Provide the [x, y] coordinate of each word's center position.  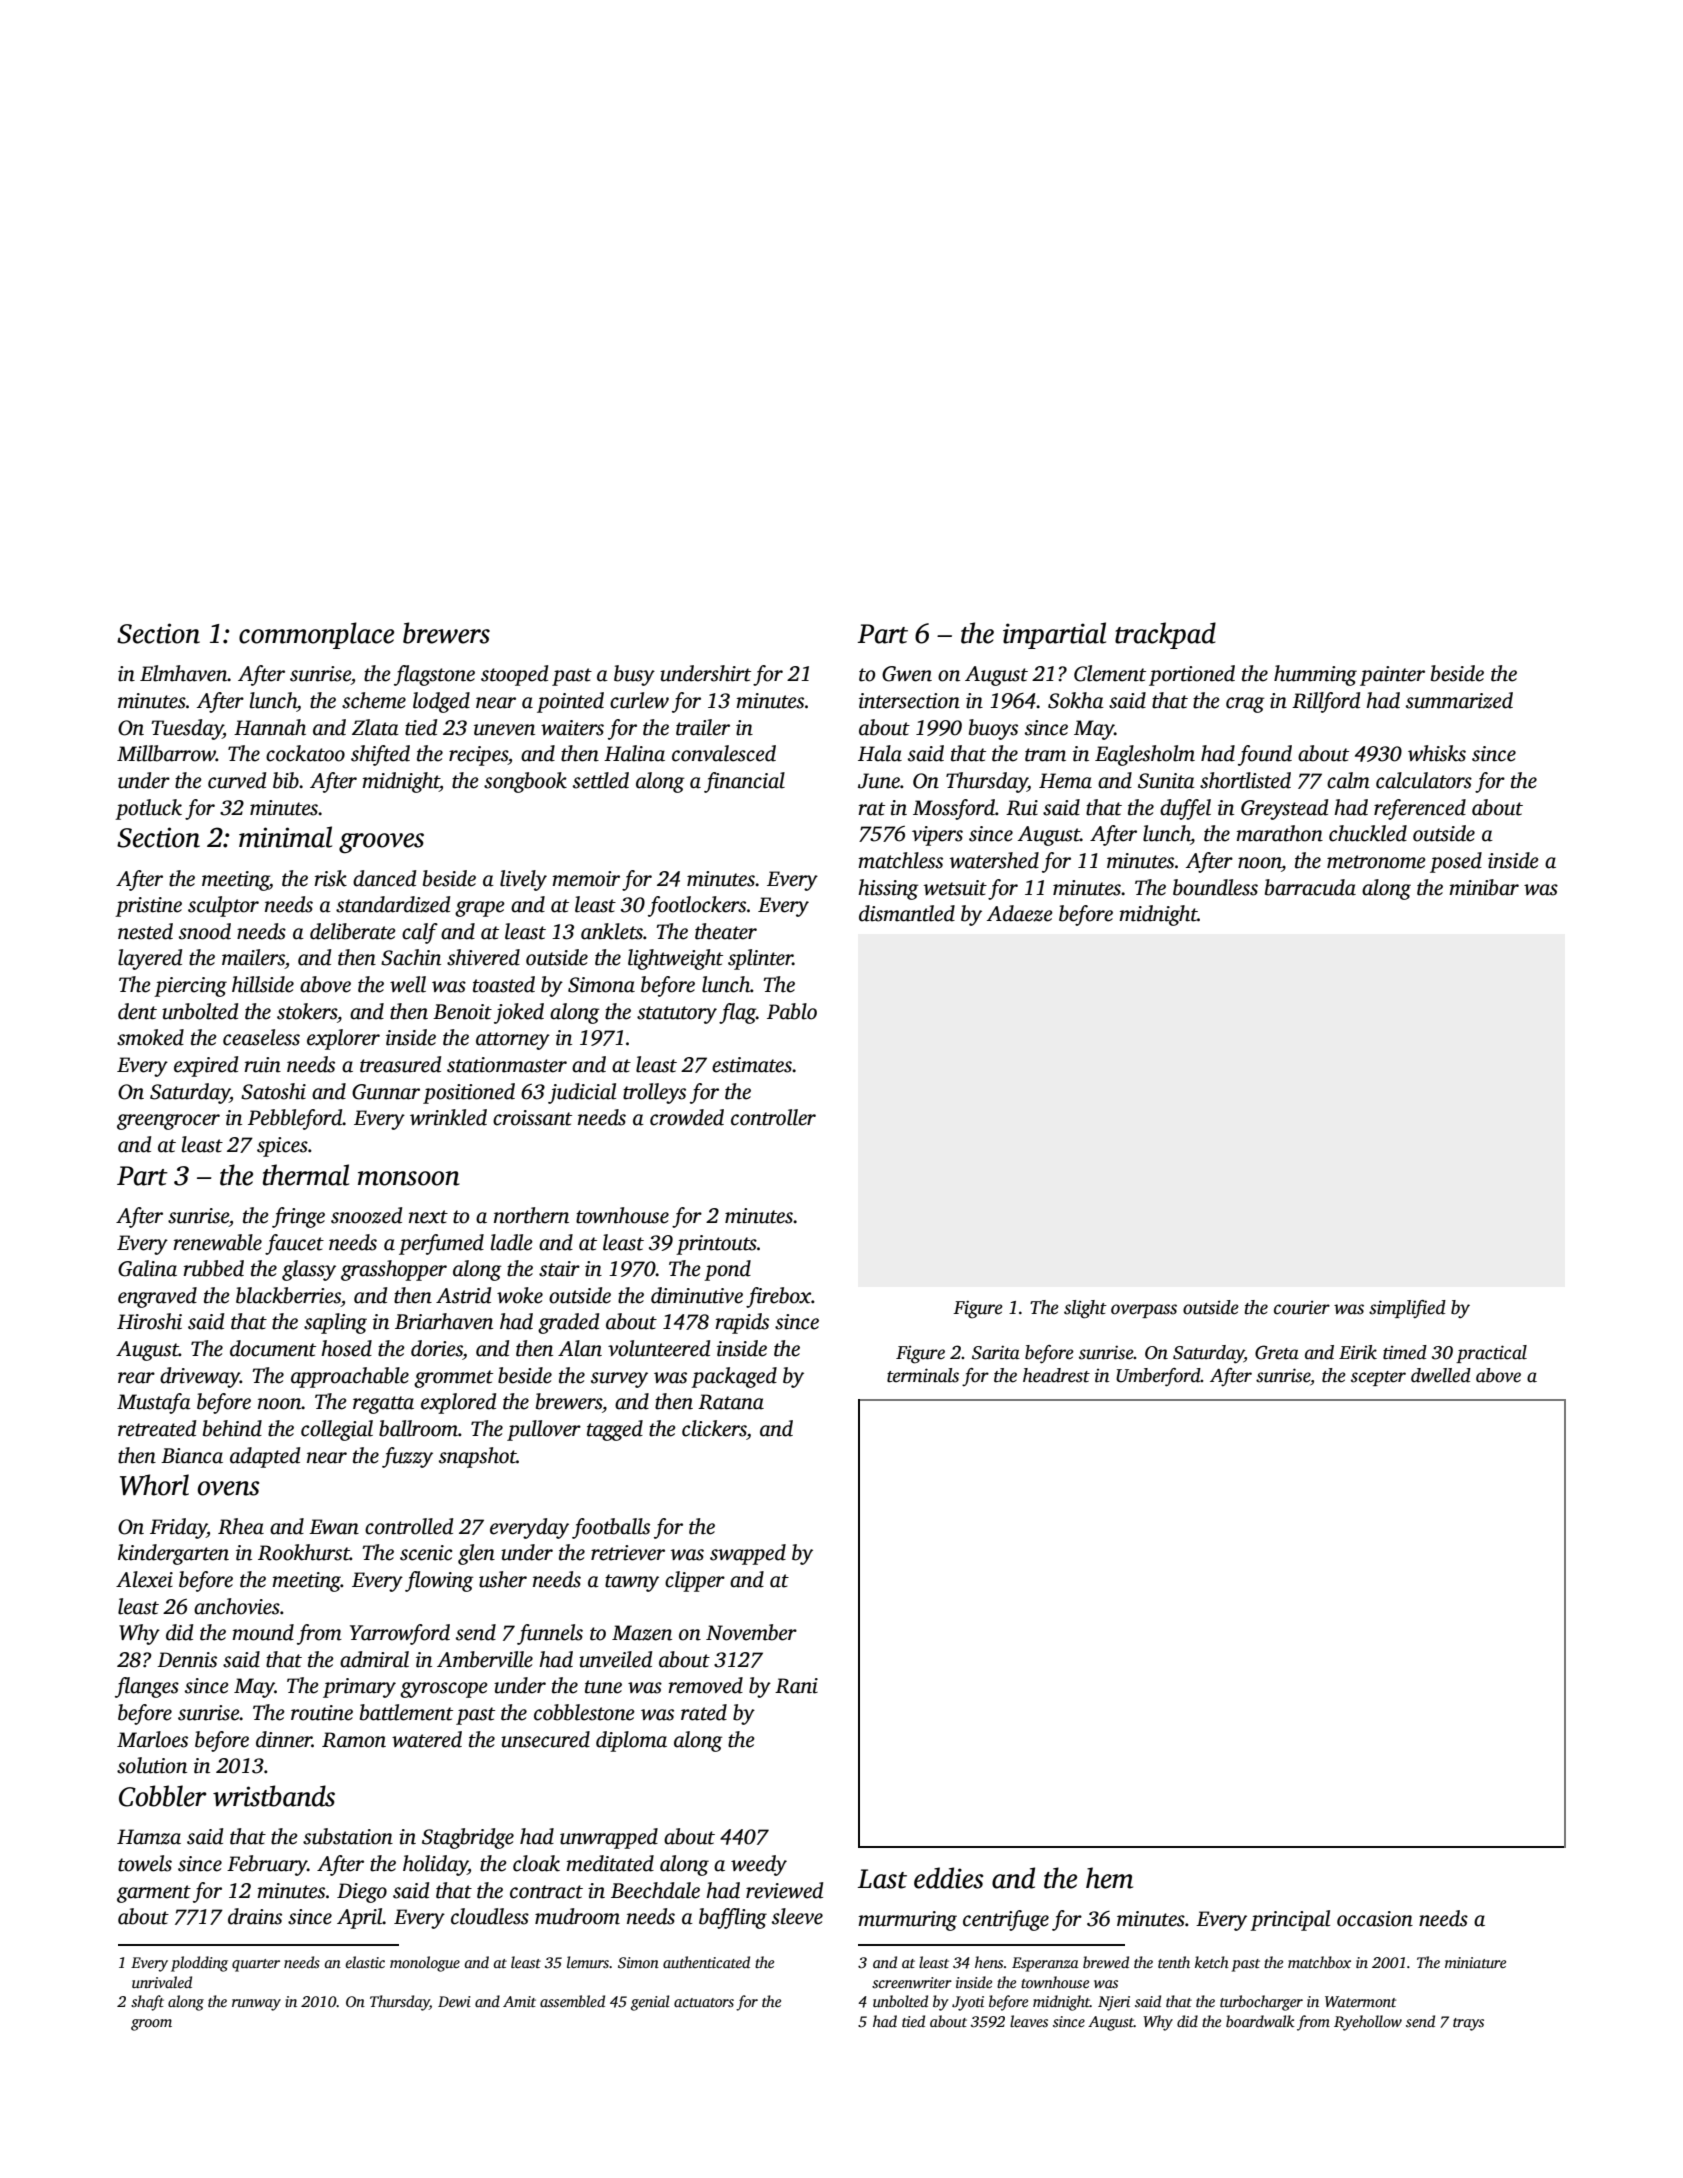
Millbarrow [166, 753]
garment [154, 1894]
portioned [1192, 675]
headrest [1056, 1375]
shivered [483, 957]
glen [476, 1554]
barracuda [1310, 887]
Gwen [907, 674]
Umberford [1158, 1377]
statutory [677, 1015]
